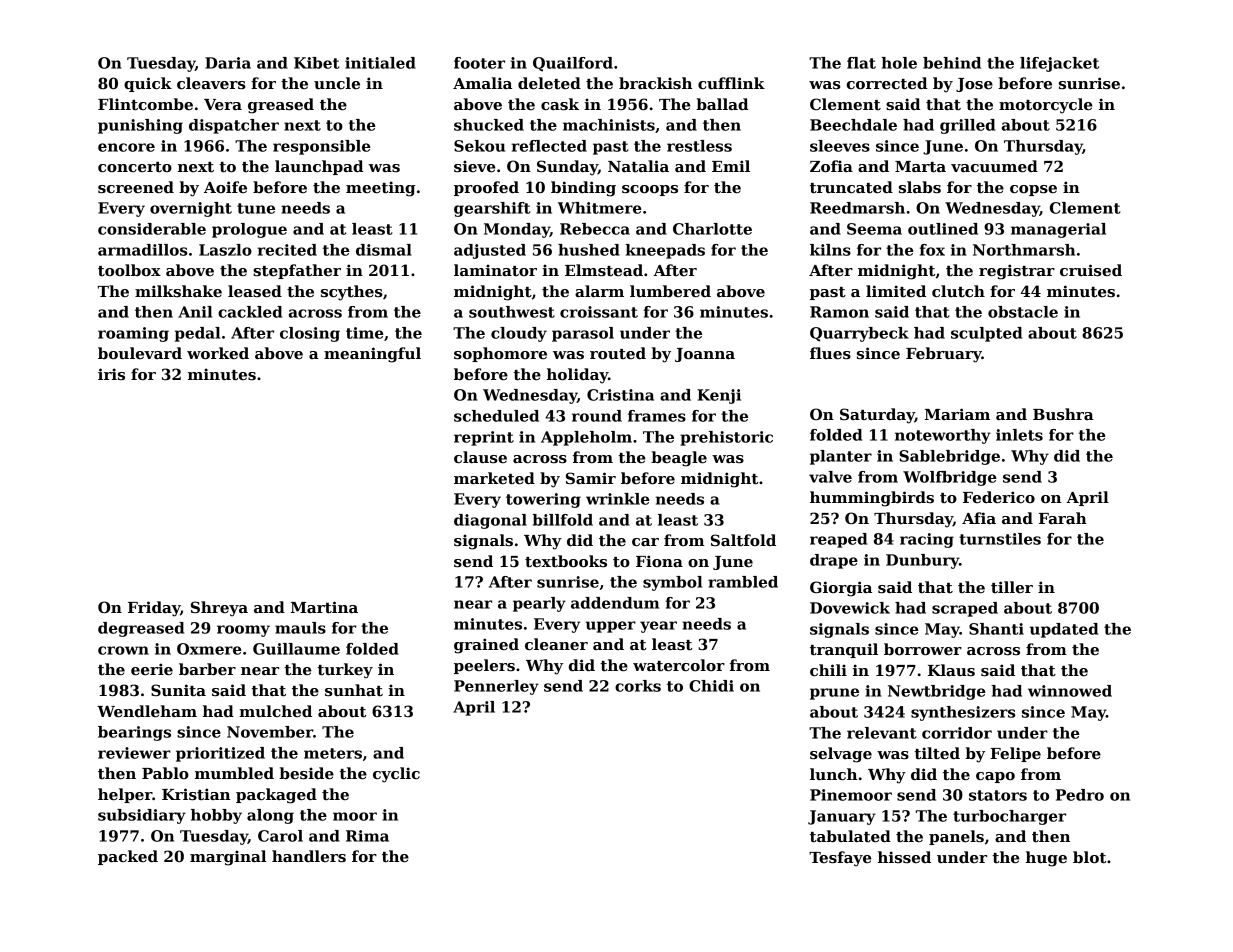 Image resolution: width=1233 pixels, height=952 pixels. I want to click on Martina, so click(324, 607).
